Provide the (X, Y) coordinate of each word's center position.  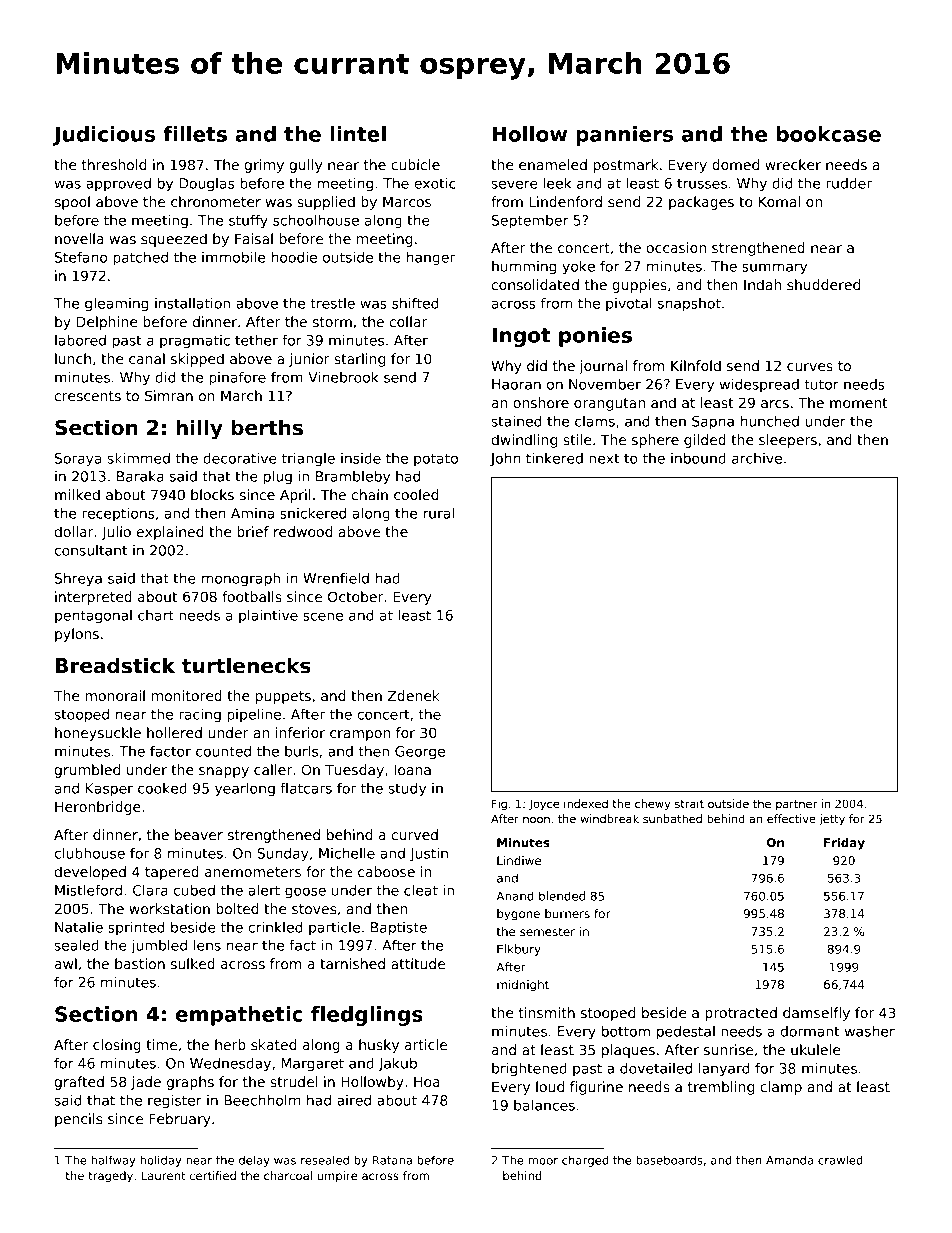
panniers (624, 136)
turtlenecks (246, 665)
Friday (844, 844)
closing (117, 1046)
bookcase (829, 134)
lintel (358, 134)
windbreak (609, 818)
